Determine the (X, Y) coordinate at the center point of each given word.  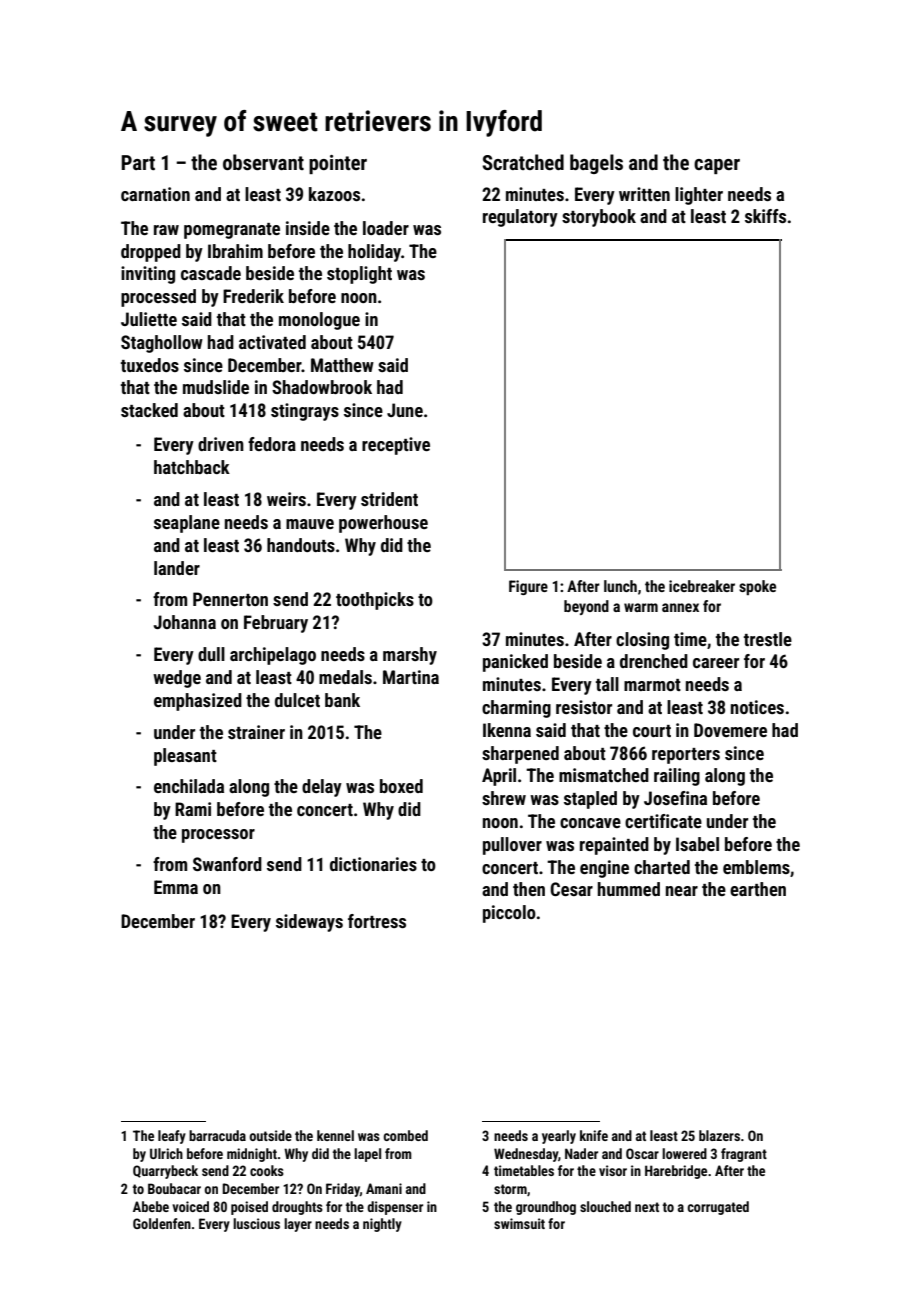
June (405, 410)
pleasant (185, 757)
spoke (757, 587)
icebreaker (702, 586)
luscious (256, 1223)
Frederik (253, 296)
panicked (515, 663)
